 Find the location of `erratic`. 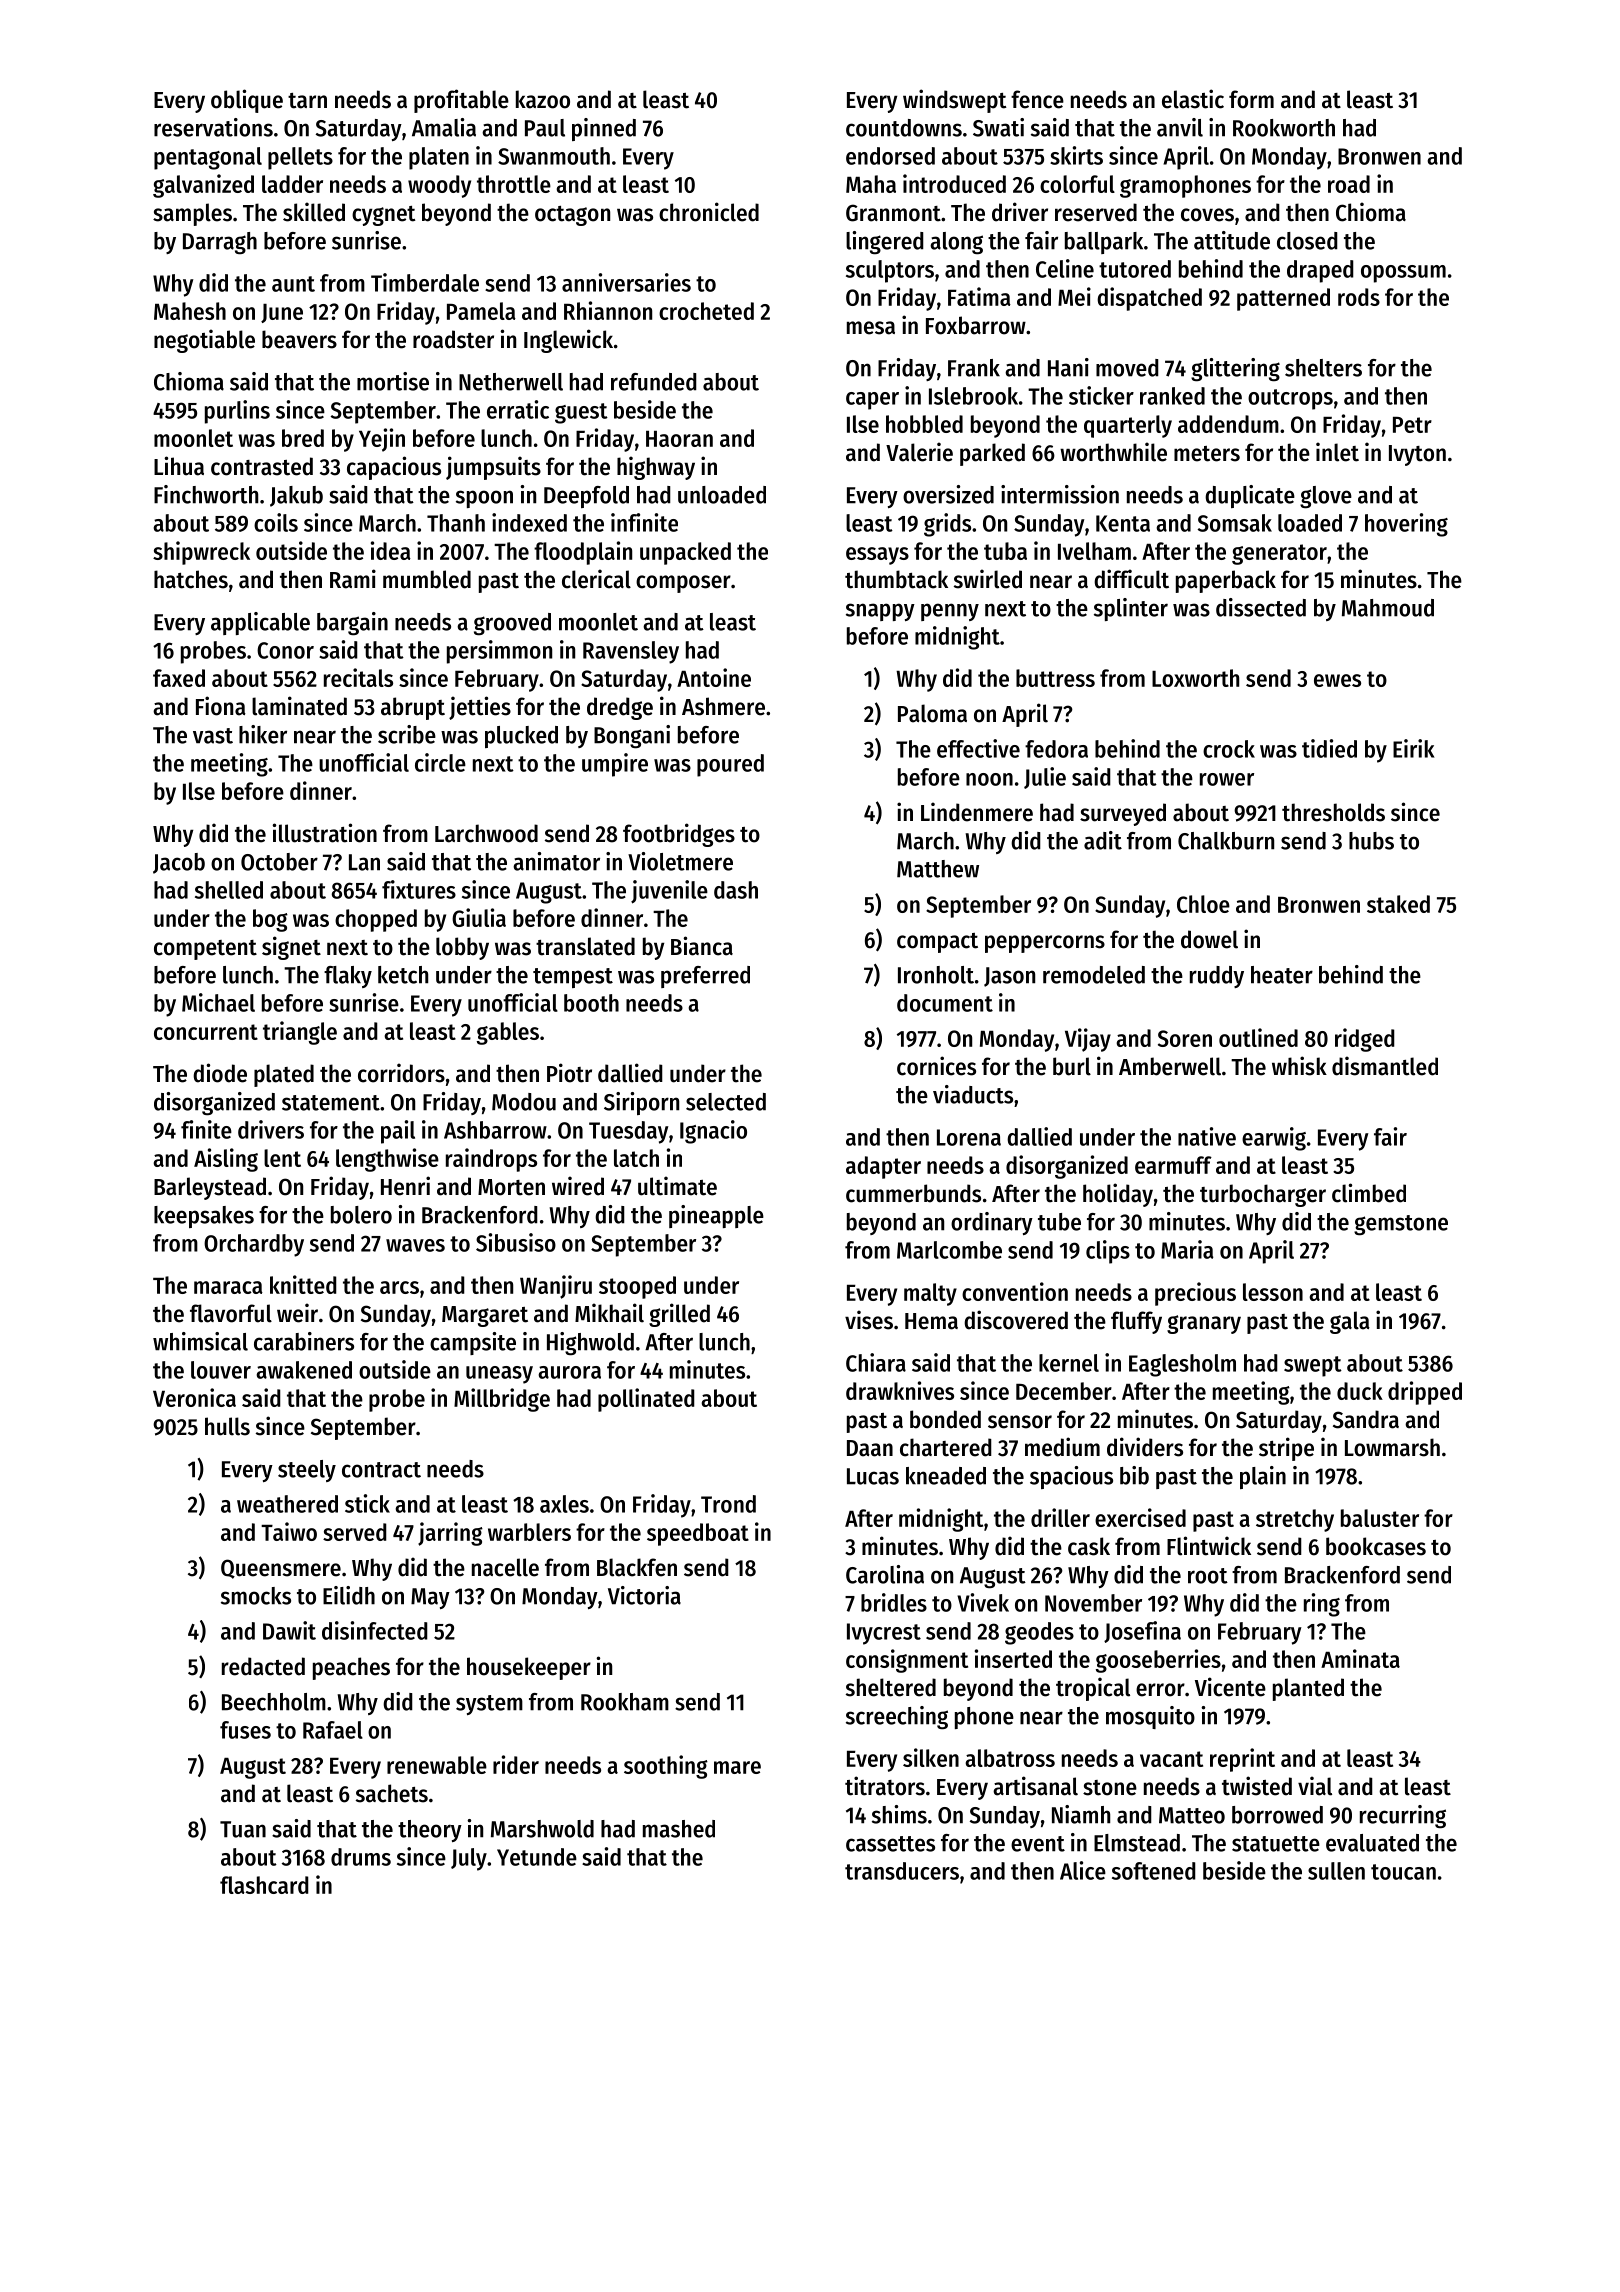

erratic is located at coordinates (518, 409).
